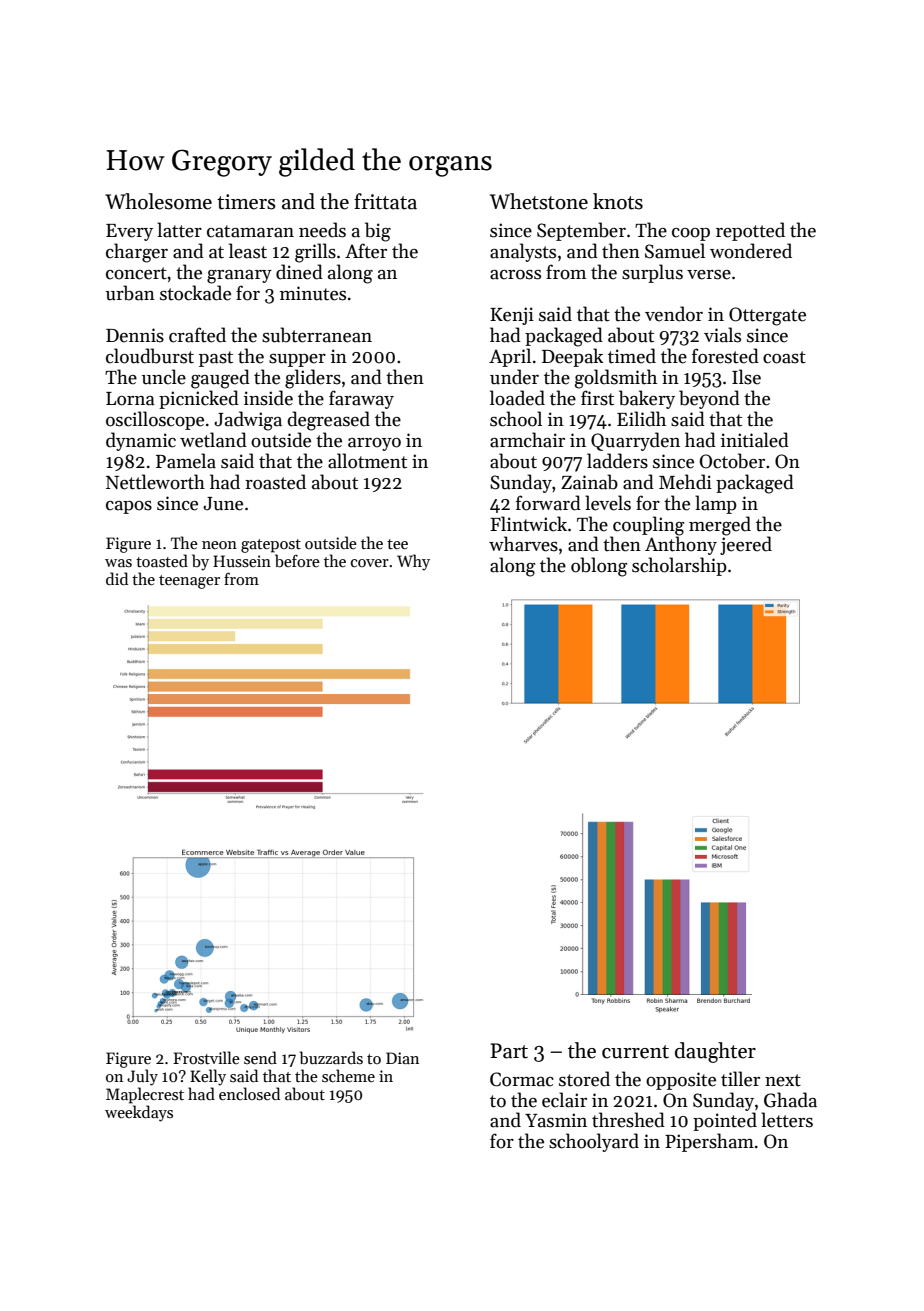  Describe the element at coordinates (249, 1093) in the screenshot. I see `enclosed` at that location.
